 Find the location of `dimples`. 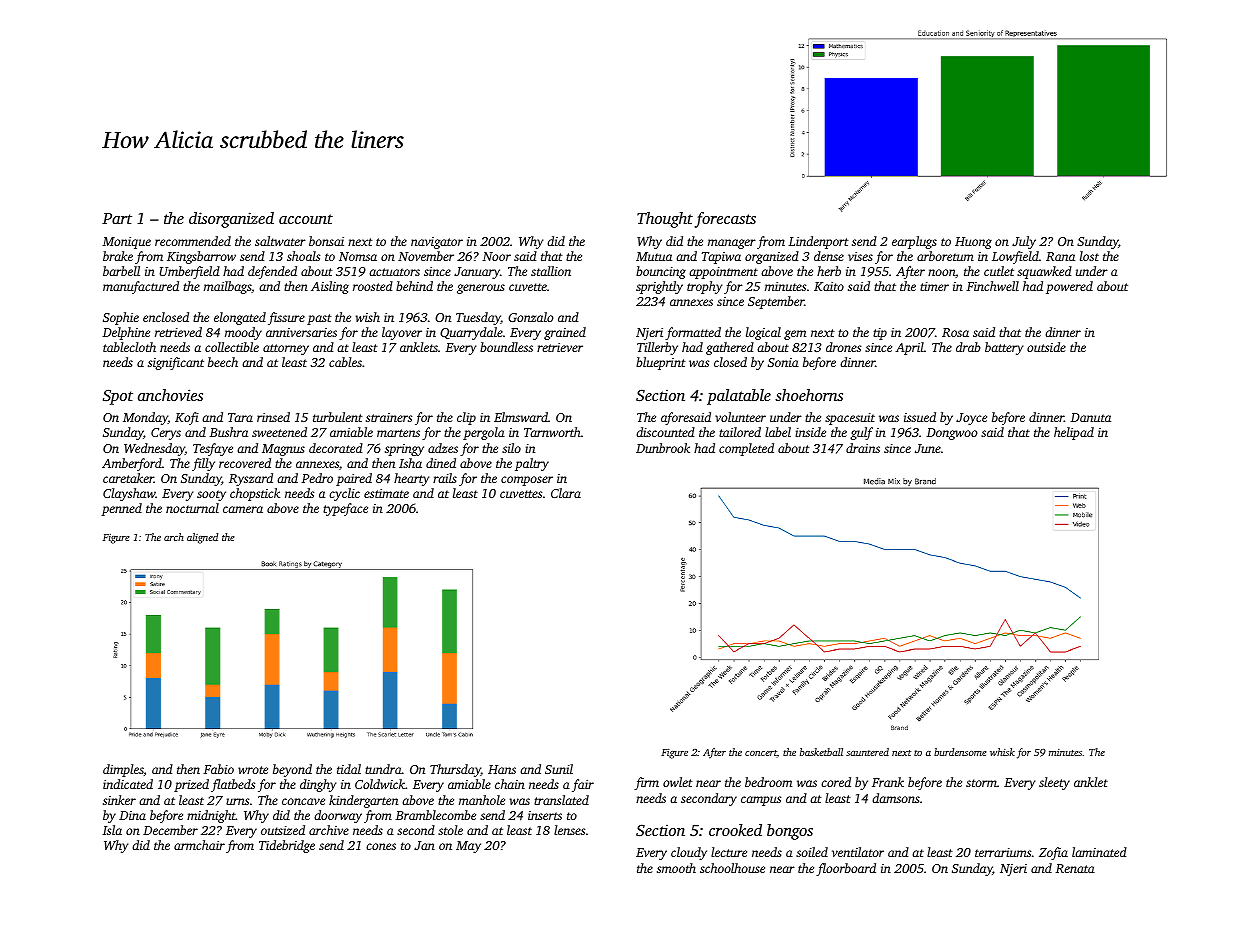

dimples is located at coordinates (123, 770).
